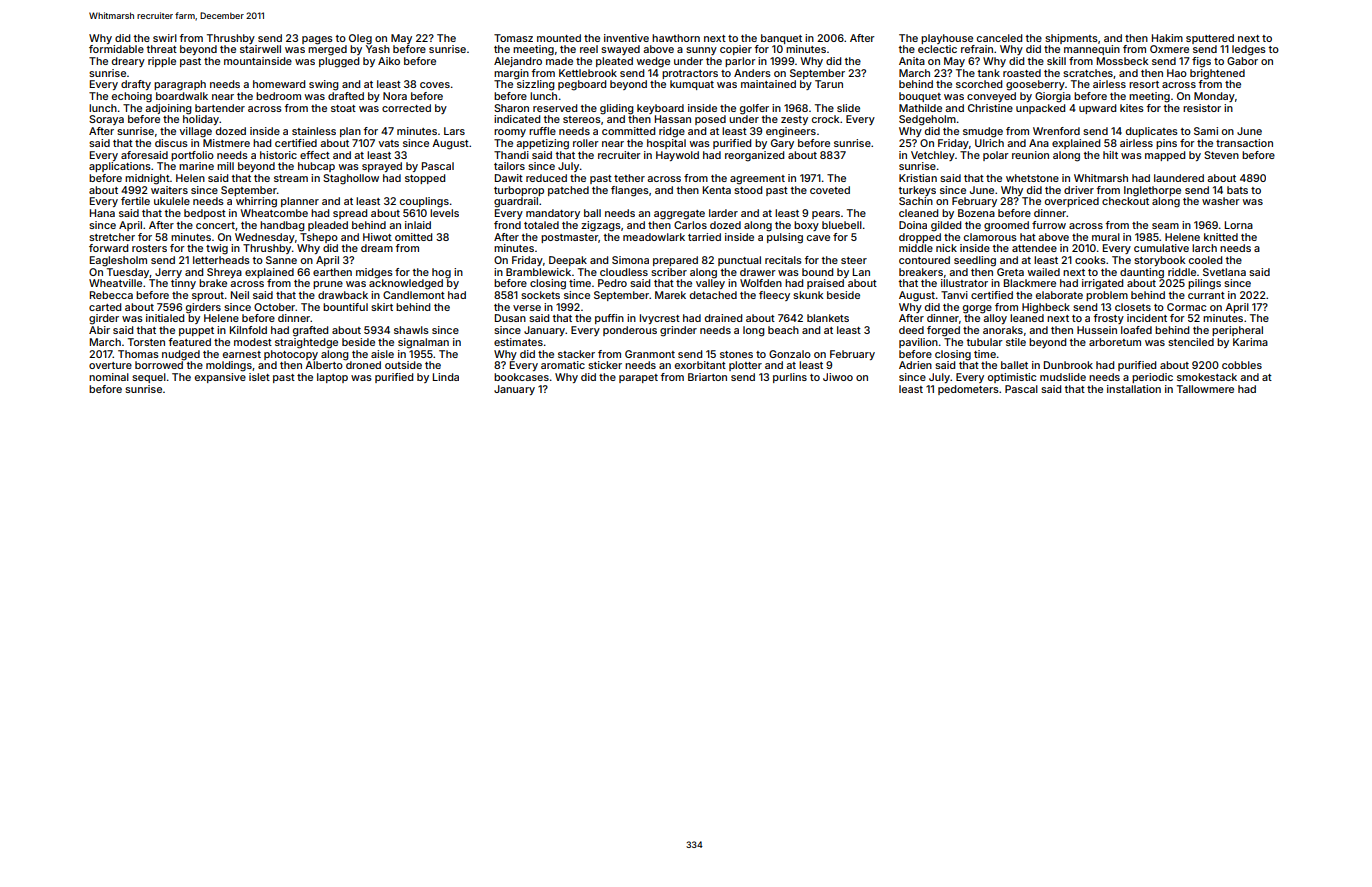  What do you see at coordinates (660, 319) in the page?
I see `Ivycrest` at bounding box center [660, 319].
